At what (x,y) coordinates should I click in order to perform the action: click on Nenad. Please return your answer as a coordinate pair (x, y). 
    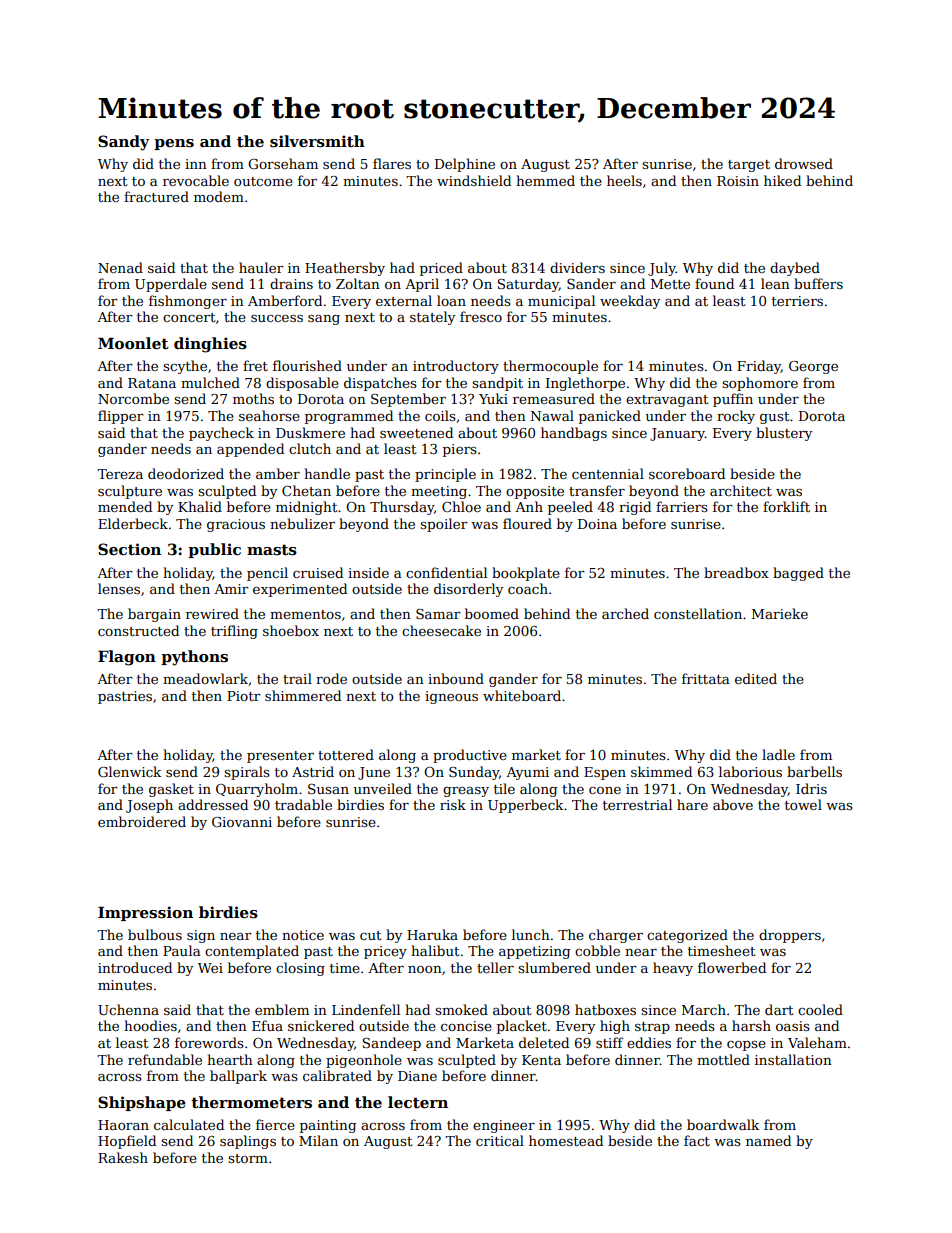
    Looking at the image, I should click on (120, 267).
